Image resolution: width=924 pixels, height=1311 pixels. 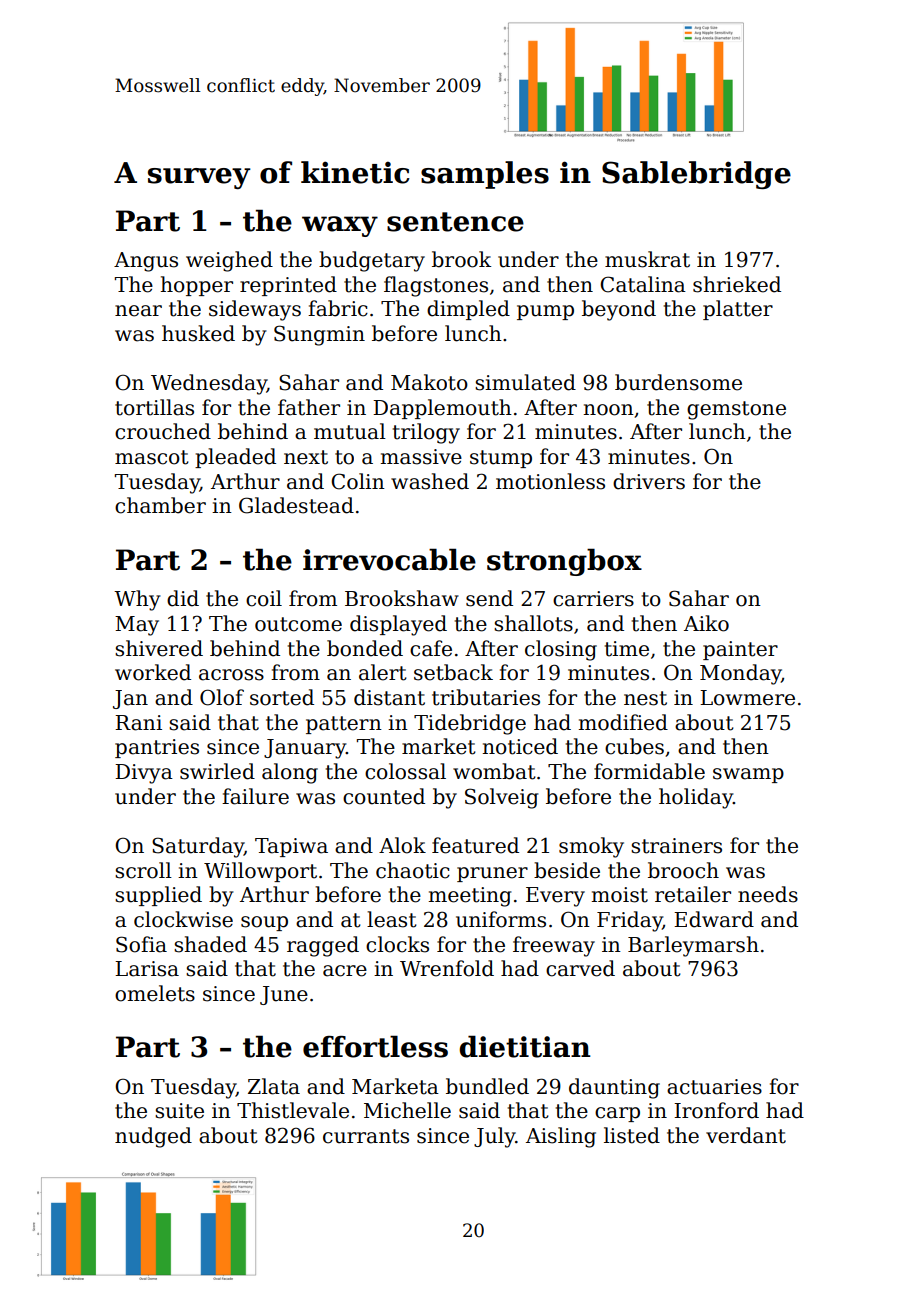 What do you see at coordinates (525, 382) in the screenshot?
I see `simulated` at bounding box center [525, 382].
